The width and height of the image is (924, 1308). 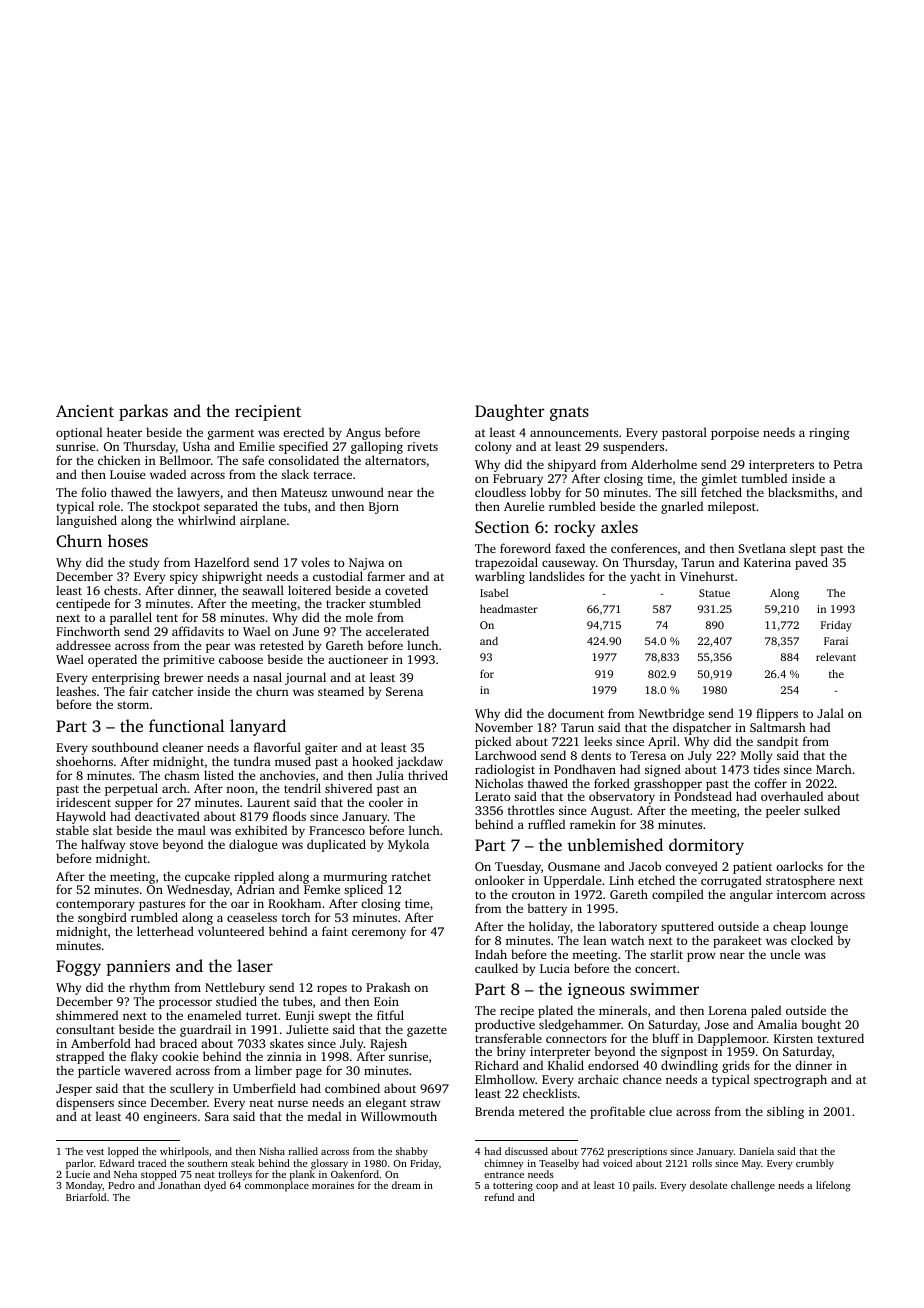 I want to click on dormitory, so click(x=706, y=846).
